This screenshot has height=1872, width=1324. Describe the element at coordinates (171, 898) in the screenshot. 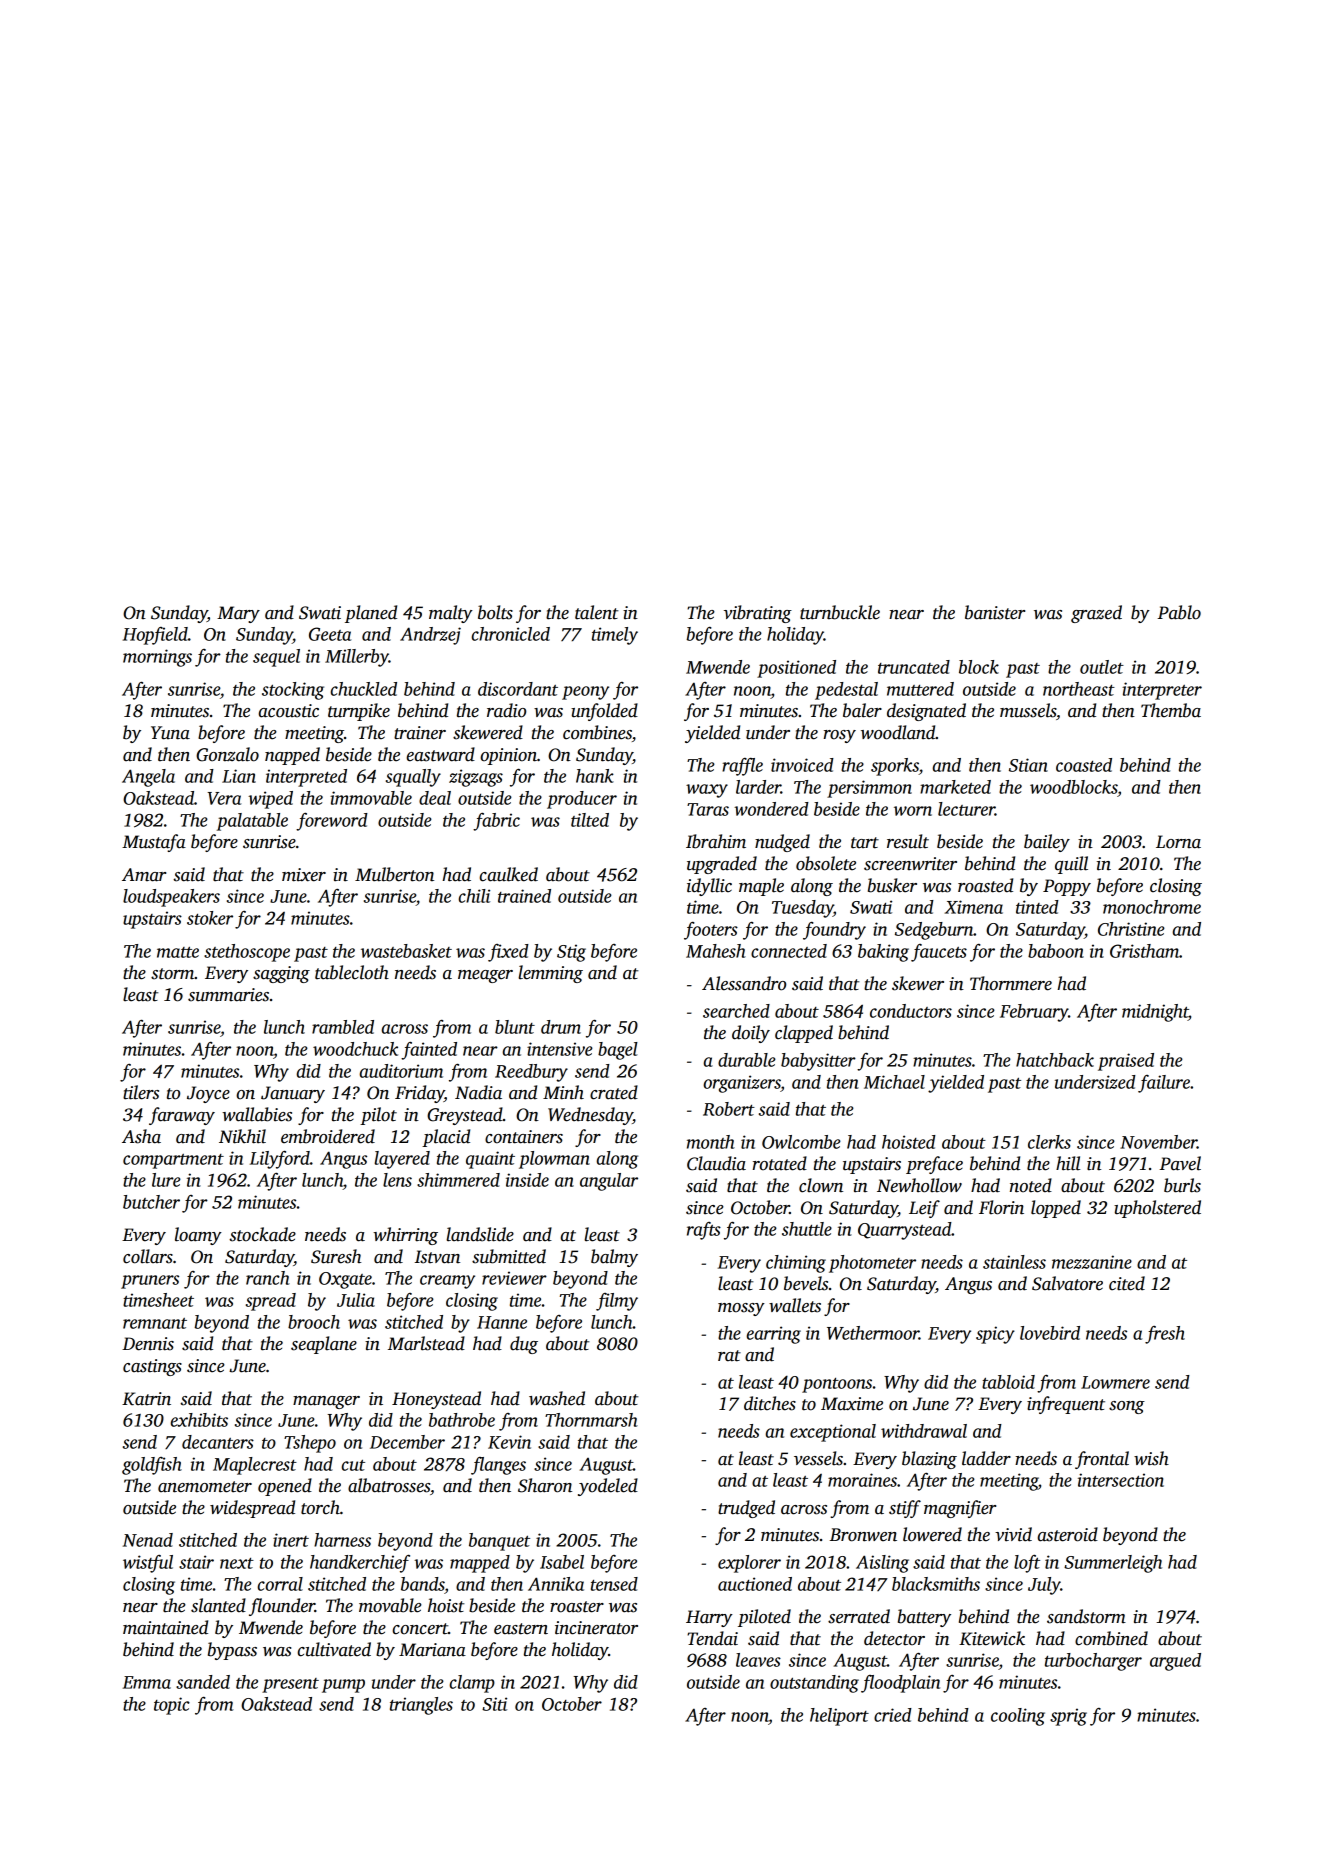

I see `loudspeakers` at that location.
